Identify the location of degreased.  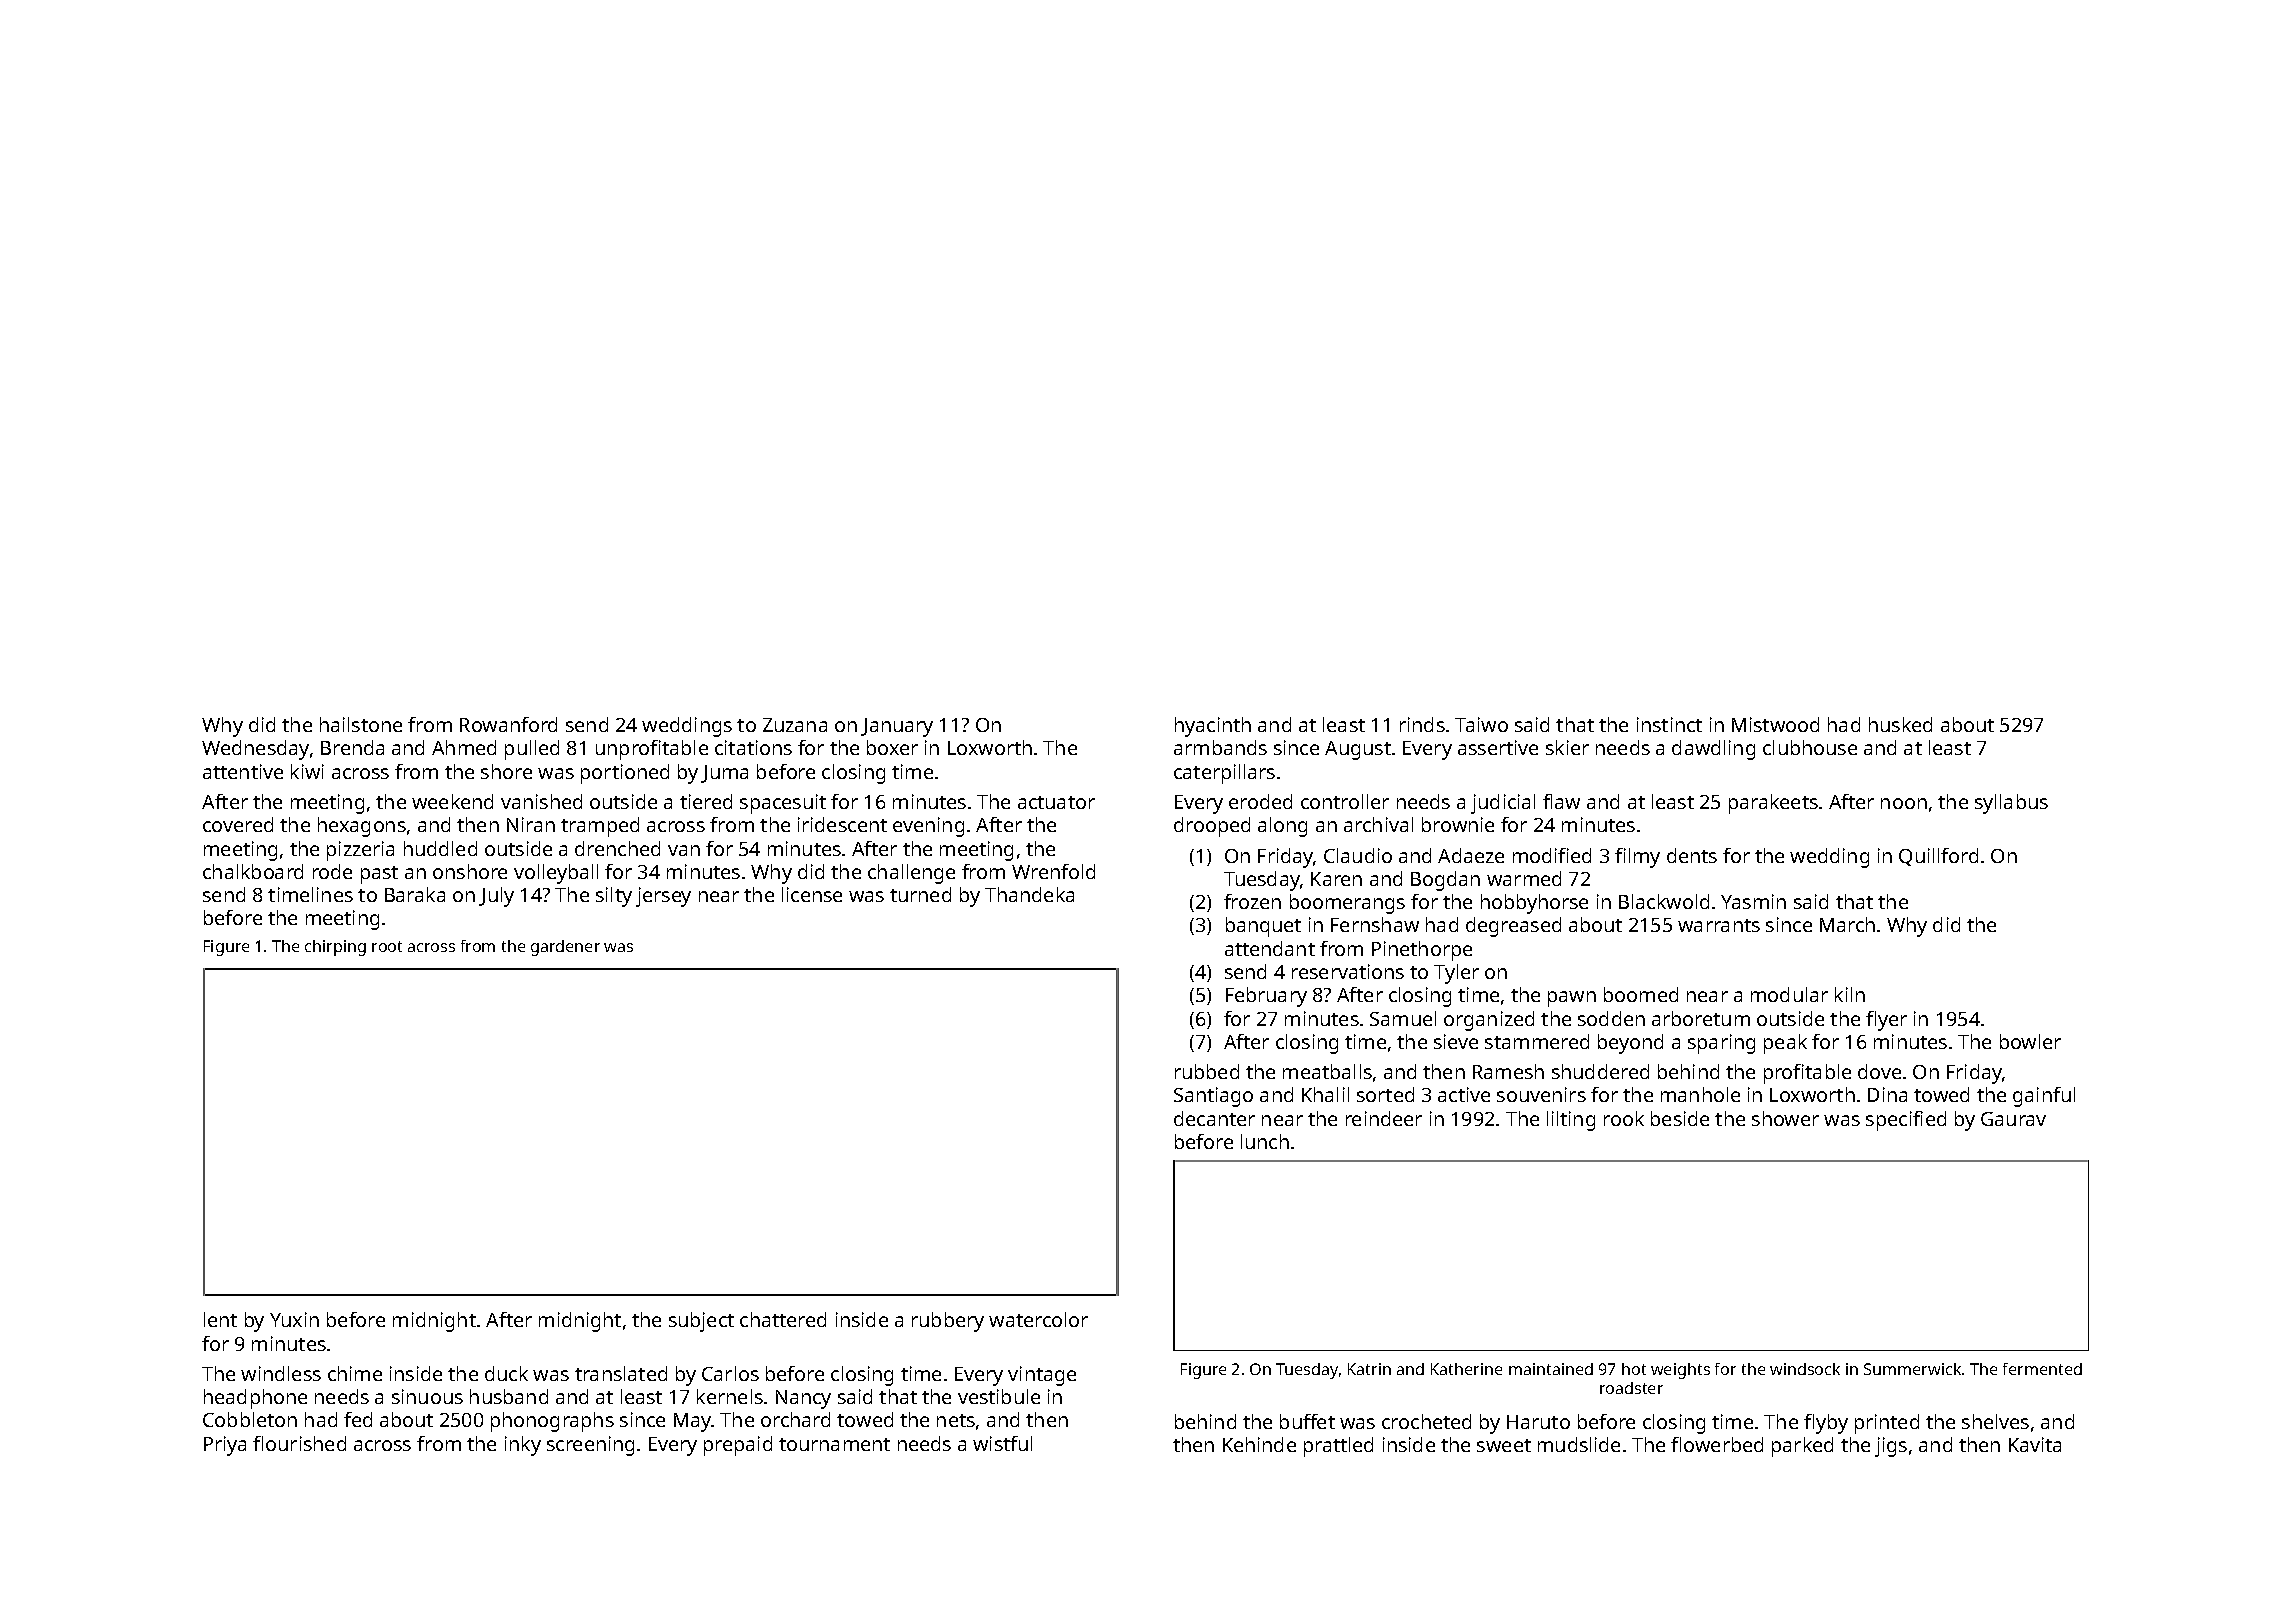
(1513, 927).
